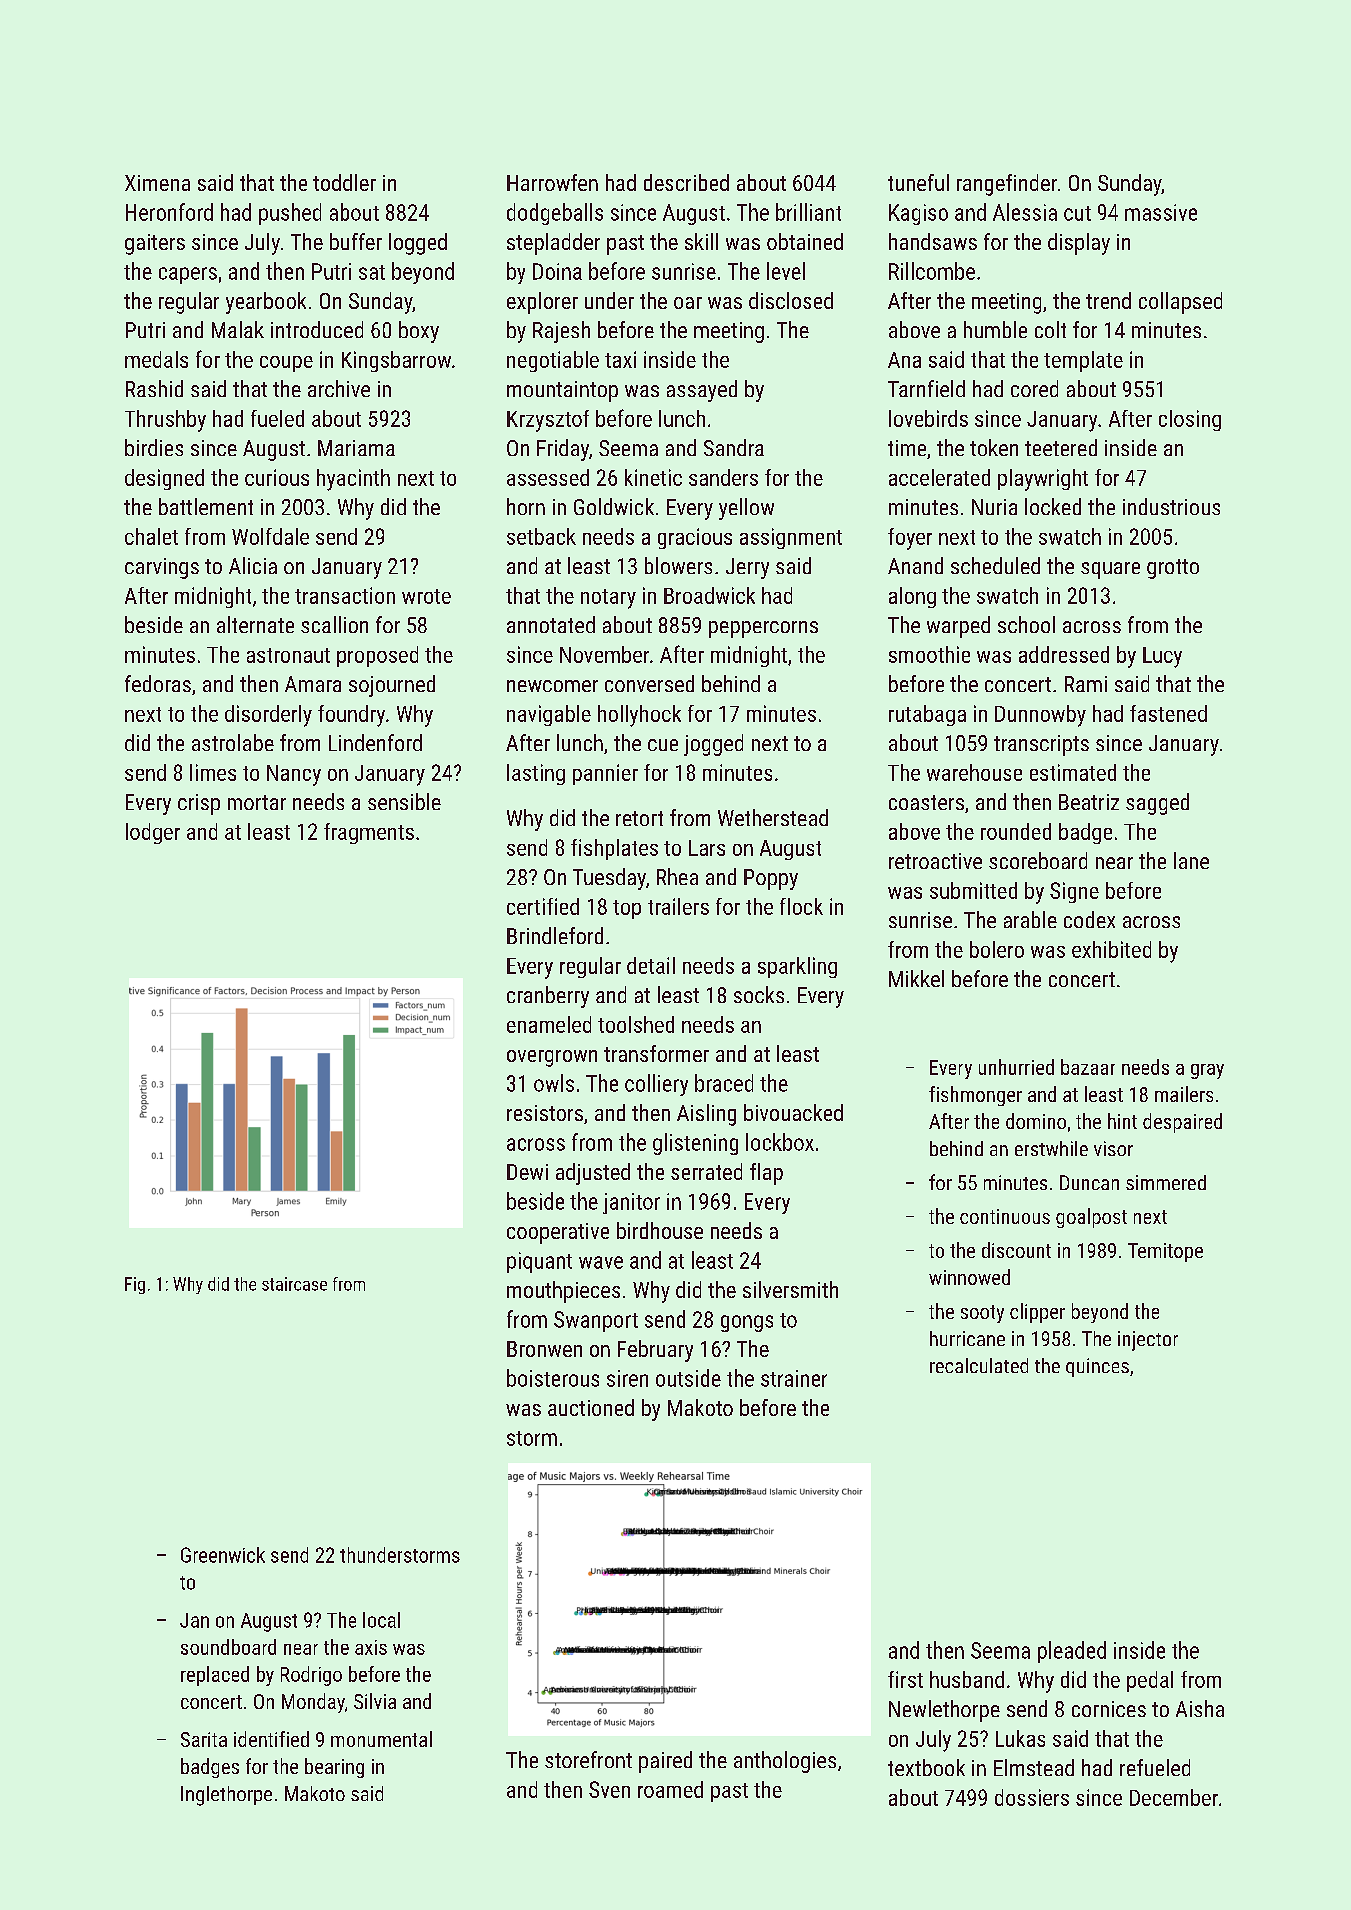 Image resolution: width=1351 pixels, height=1910 pixels. What do you see at coordinates (591, 1407) in the screenshot?
I see `auctioned` at bounding box center [591, 1407].
